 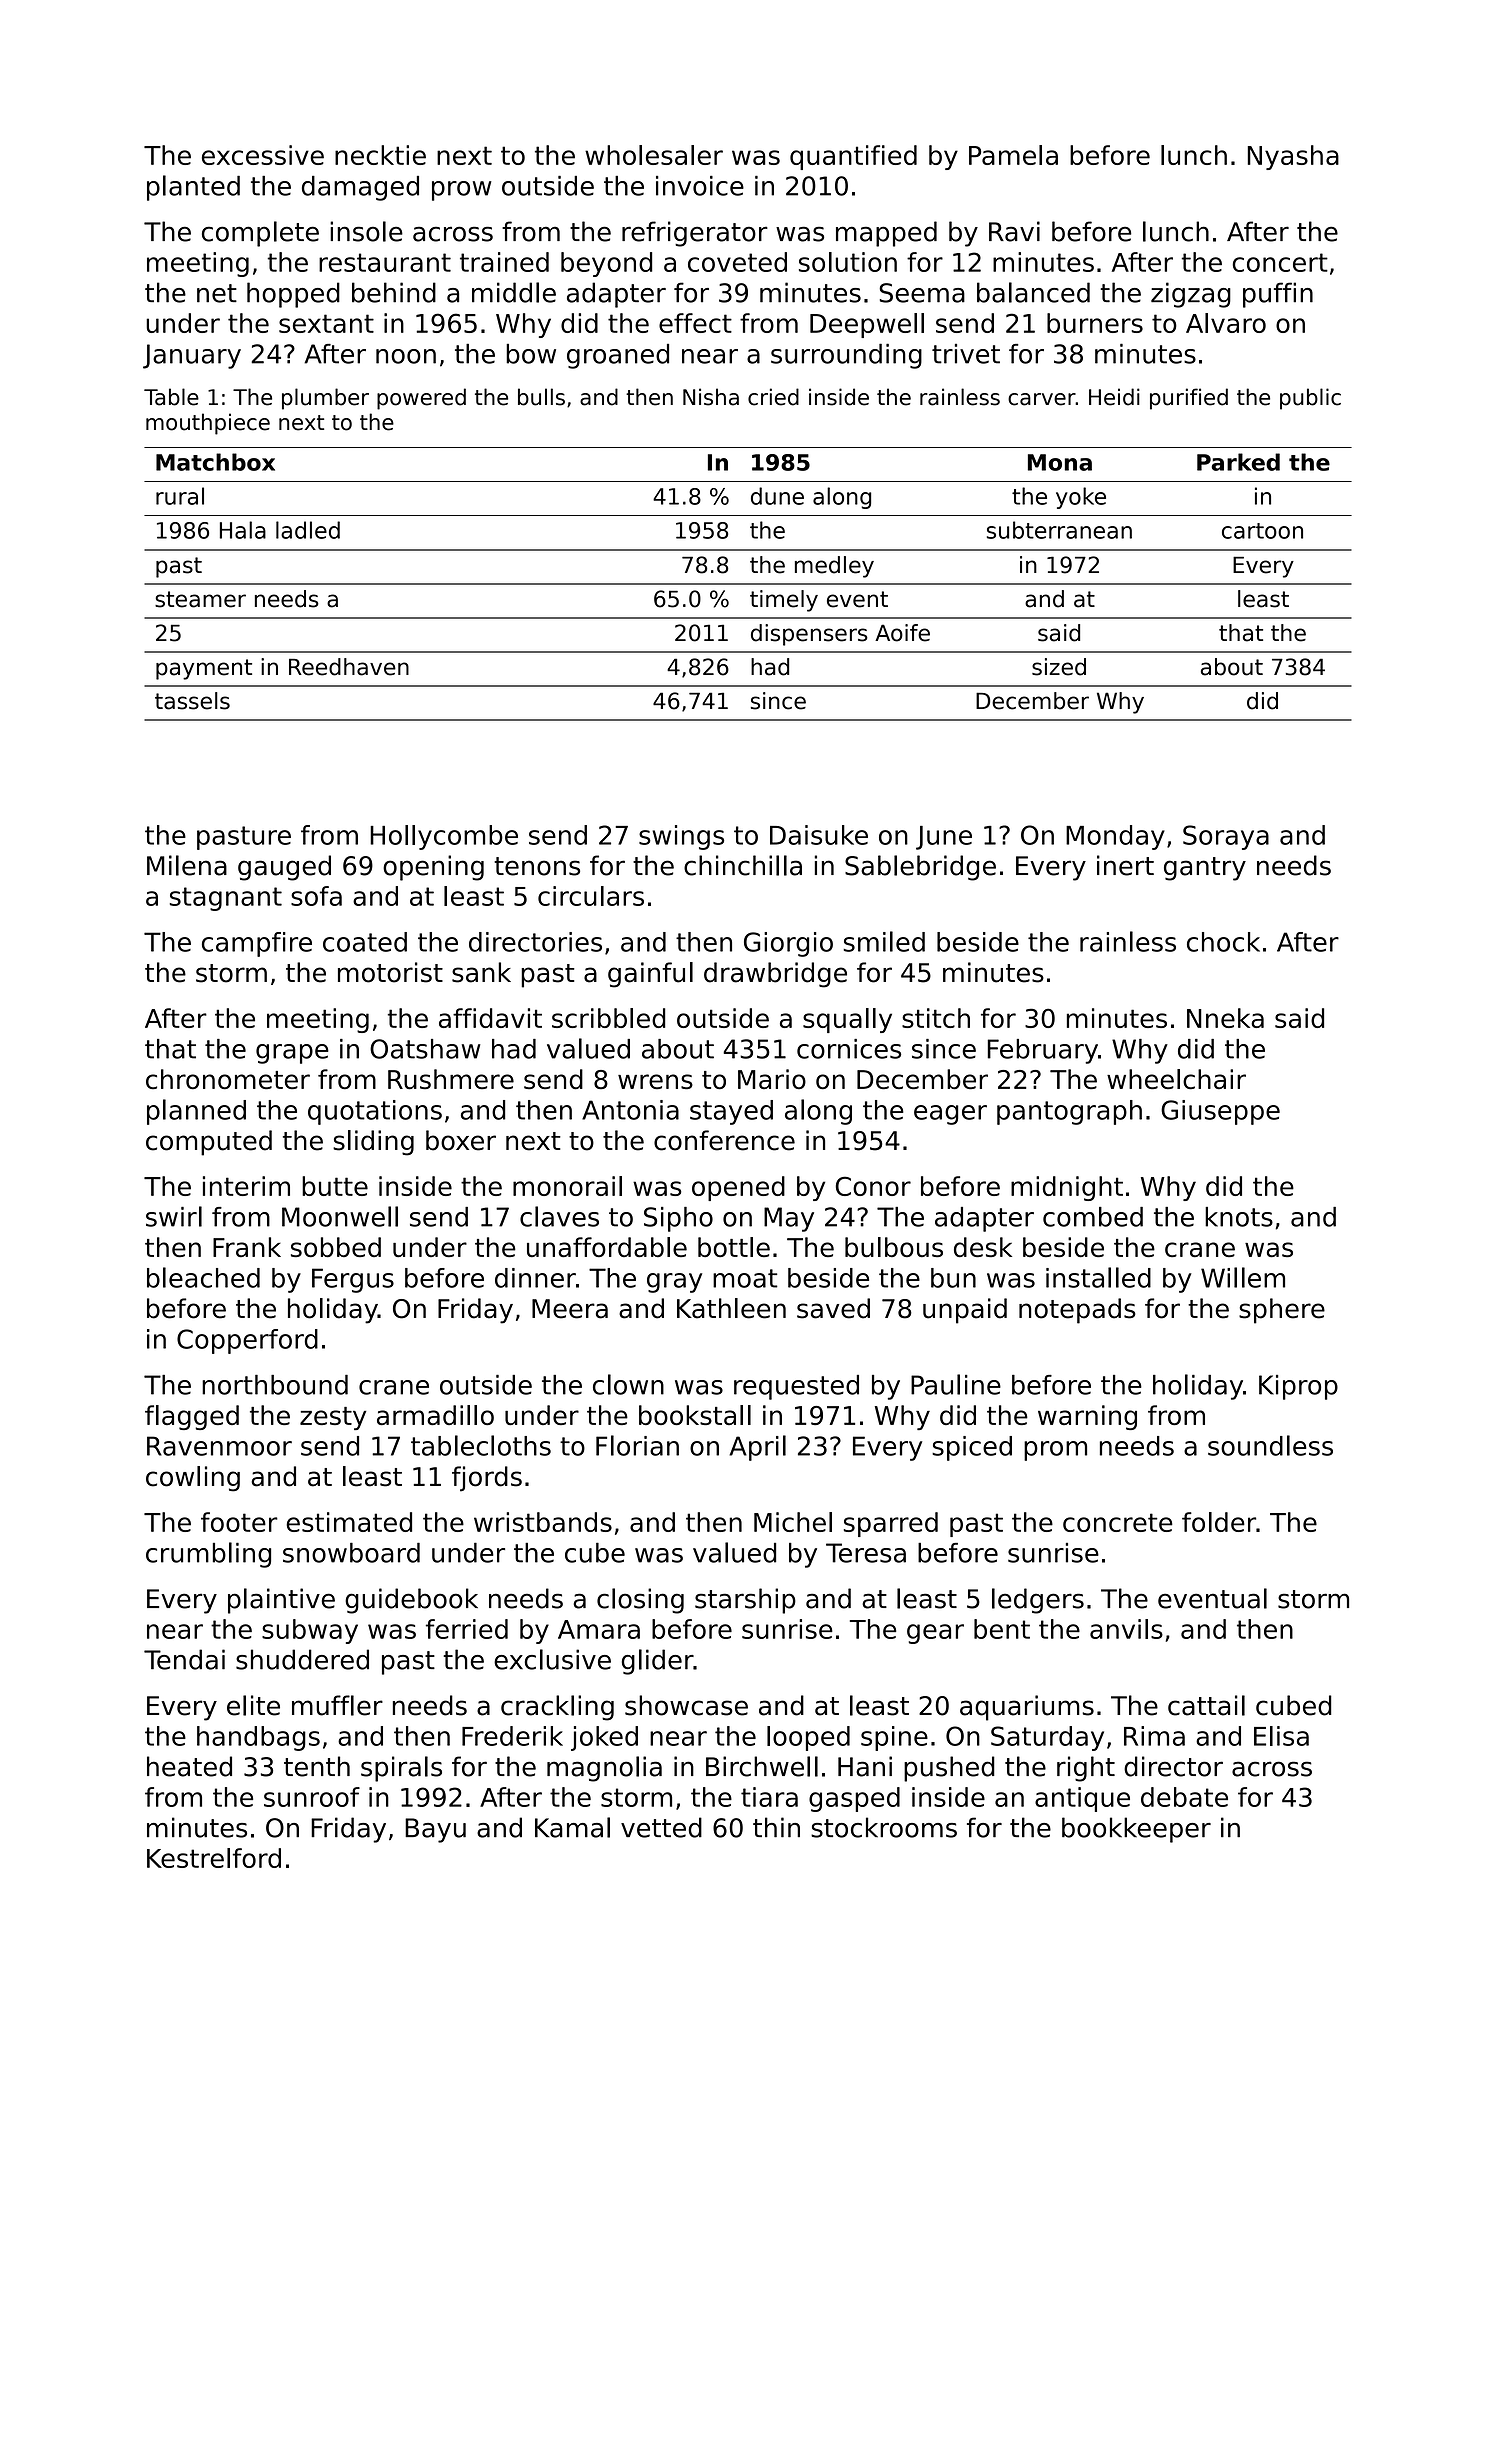 What do you see at coordinates (504, 262) in the page?
I see `trained` at bounding box center [504, 262].
